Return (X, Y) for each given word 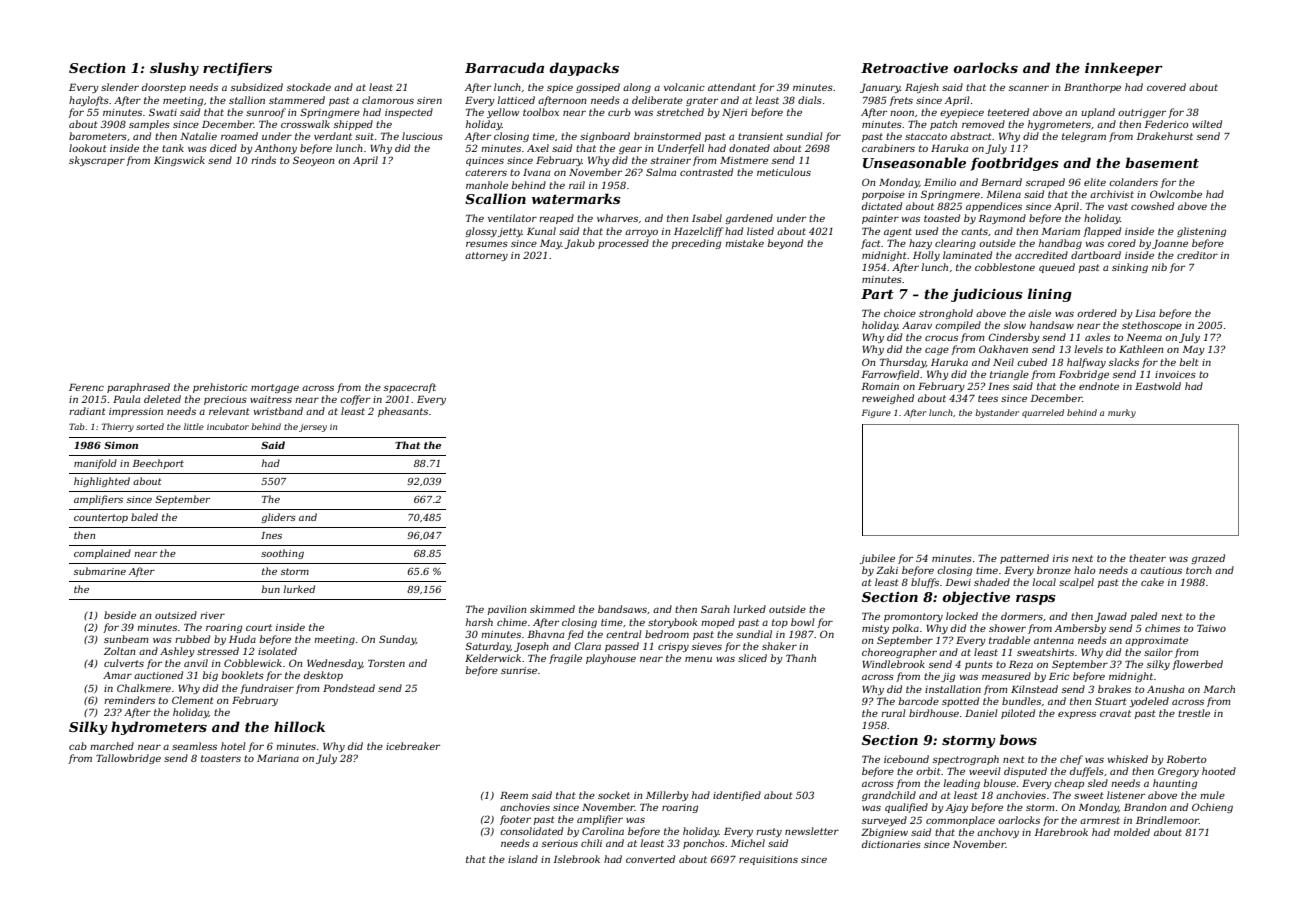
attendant (732, 87)
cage (937, 351)
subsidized (257, 87)
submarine (100, 571)
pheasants (403, 412)
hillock (299, 726)
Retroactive (904, 68)
